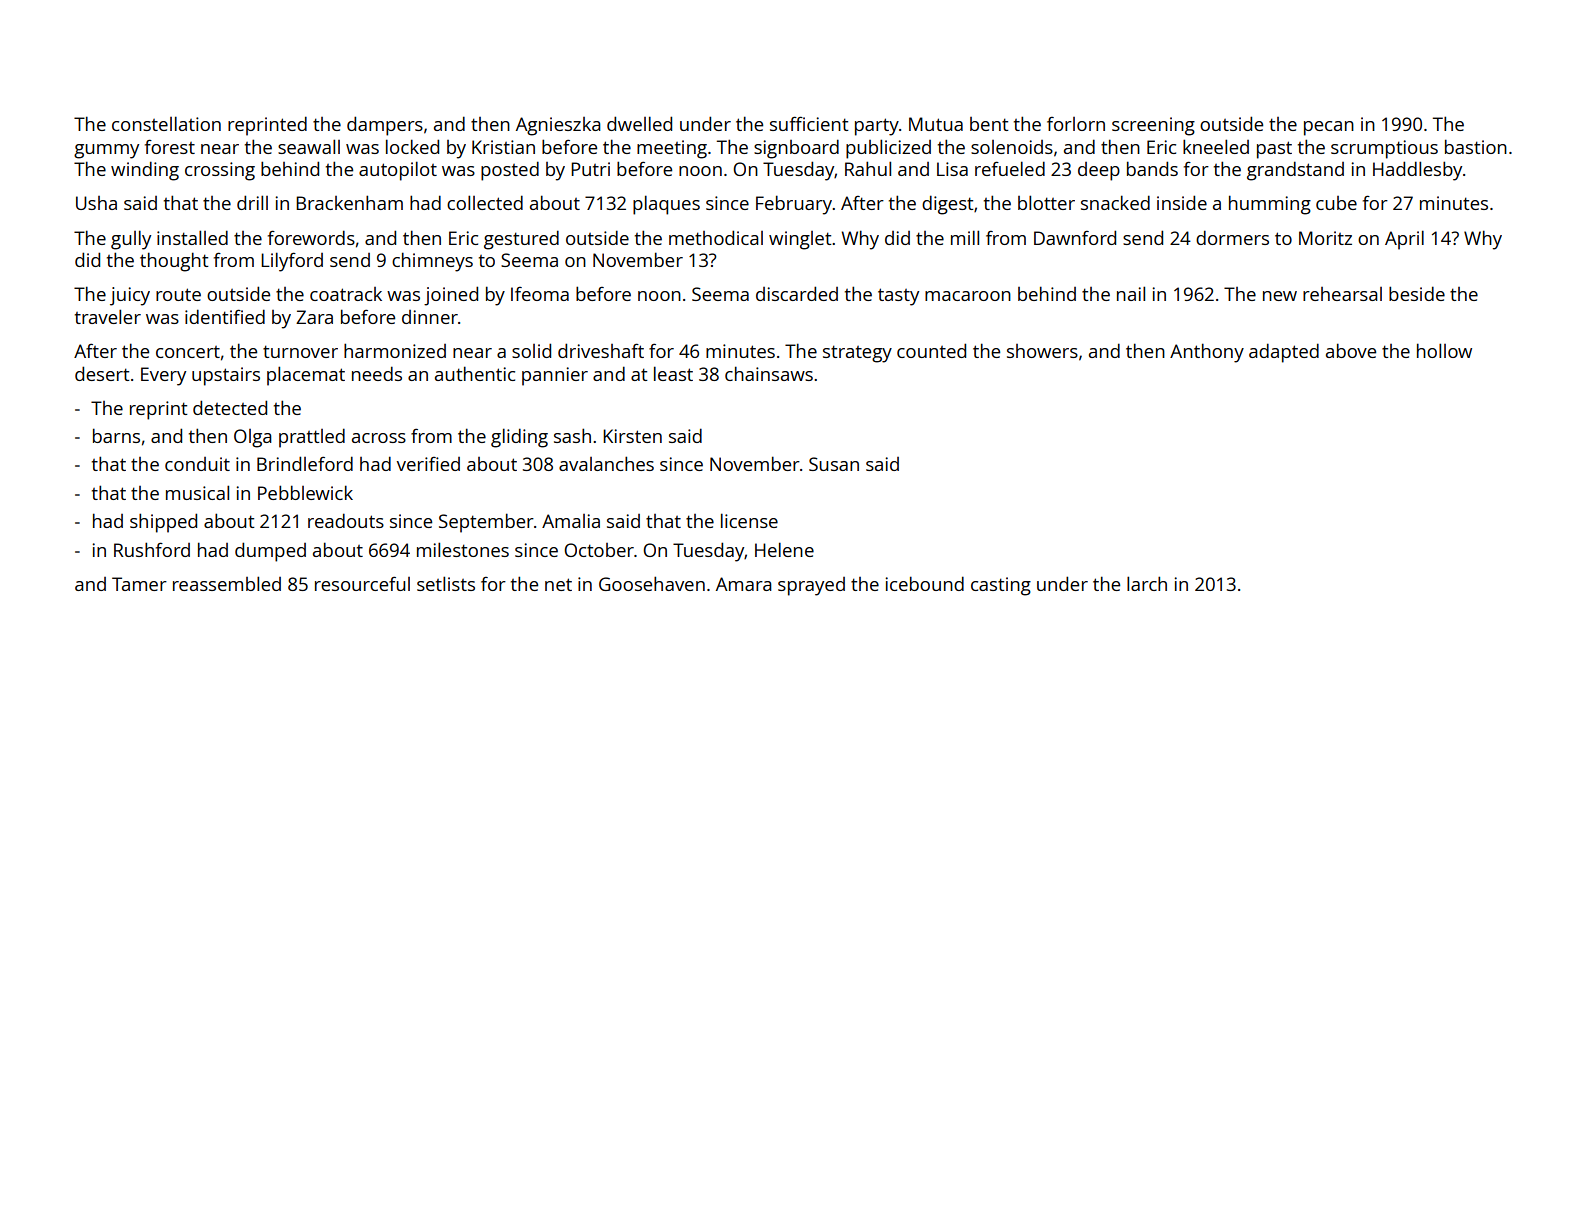 Image resolution: width=1593 pixels, height=1231 pixels. Describe the element at coordinates (139, 584) in the screenshot. I see `Tamer` at that location.
